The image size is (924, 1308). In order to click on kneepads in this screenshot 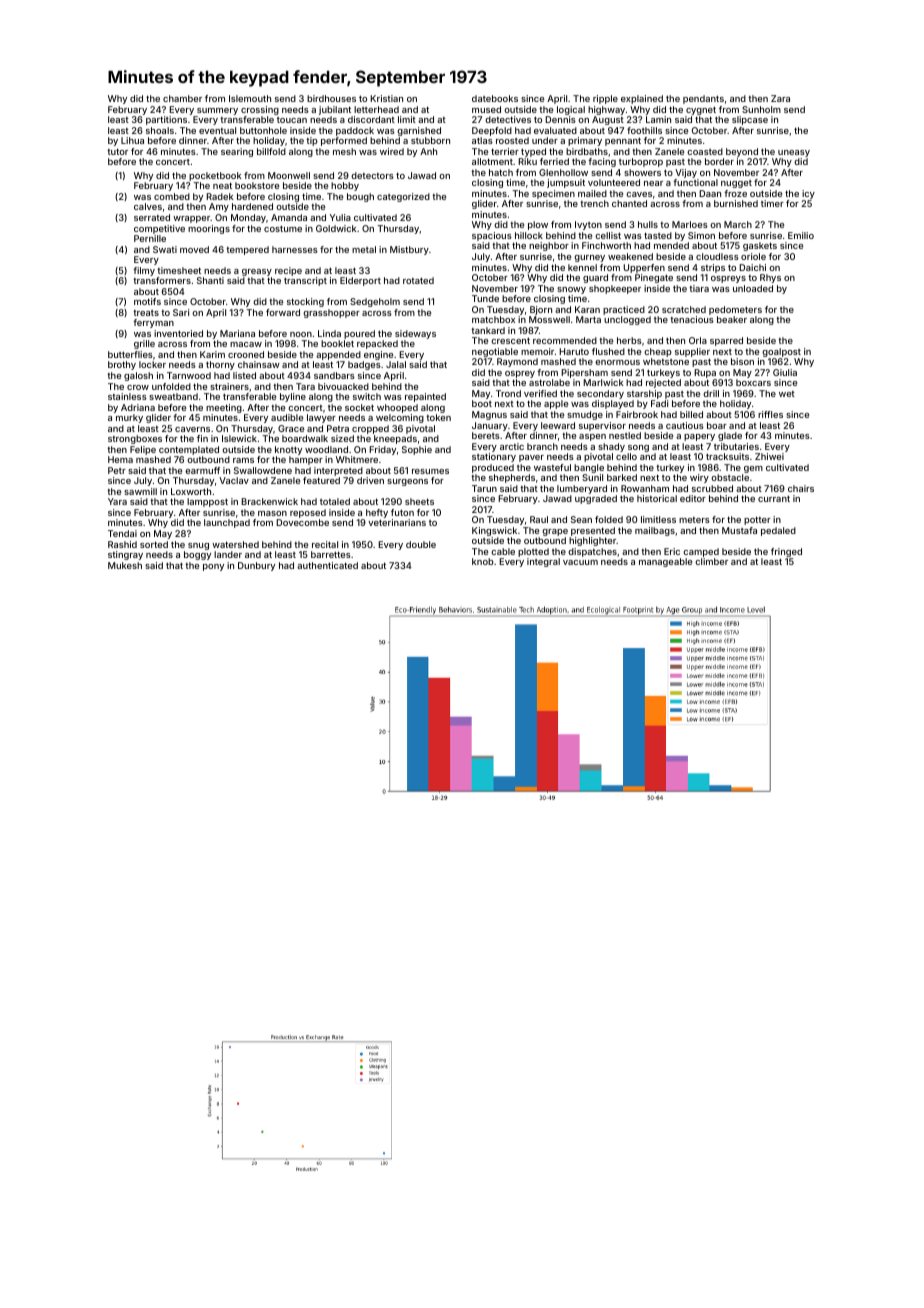, I will do `click(395, 439)`.
